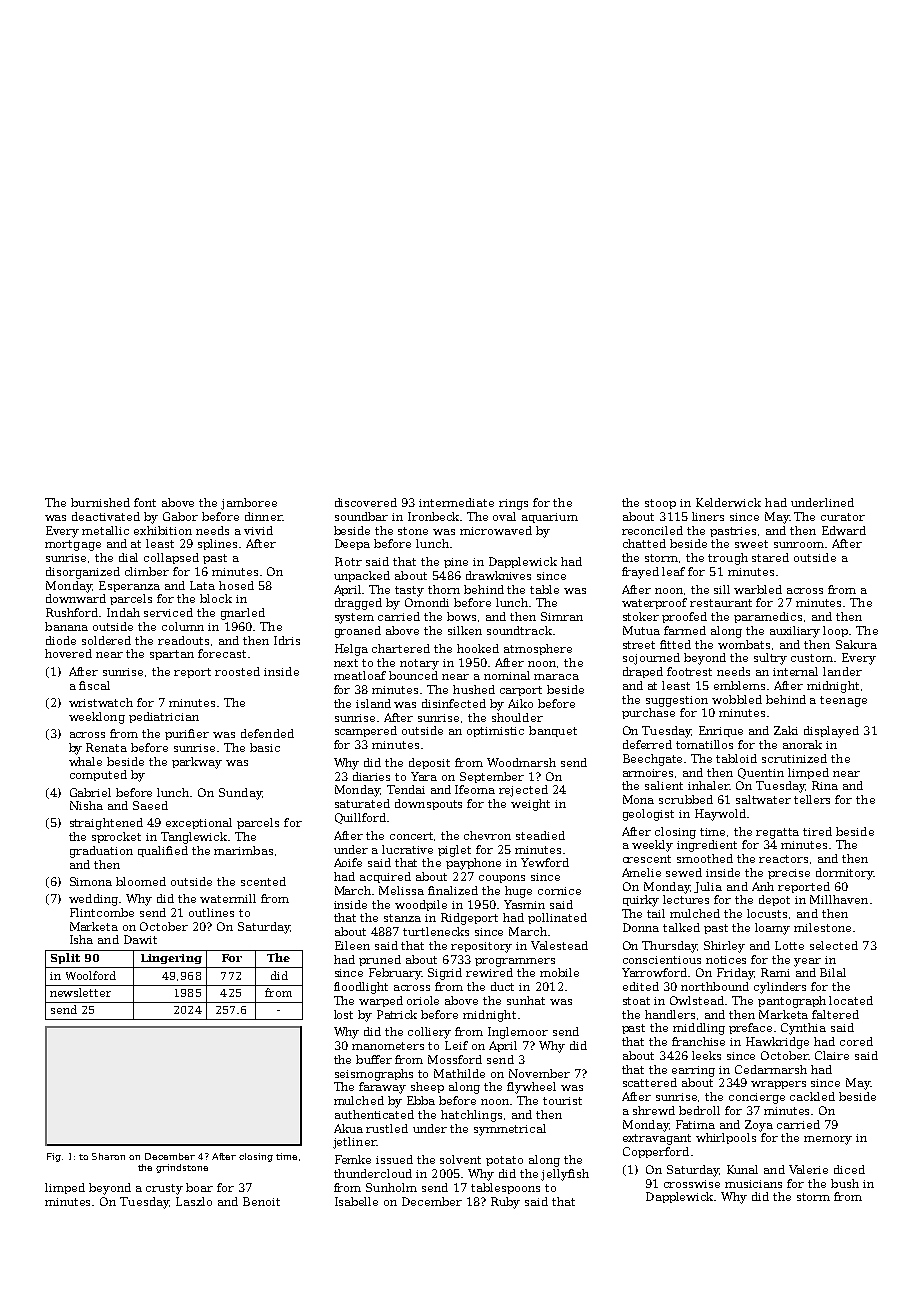 The image size is (924, 1308). I want to click on bows, so click(461, 616).
